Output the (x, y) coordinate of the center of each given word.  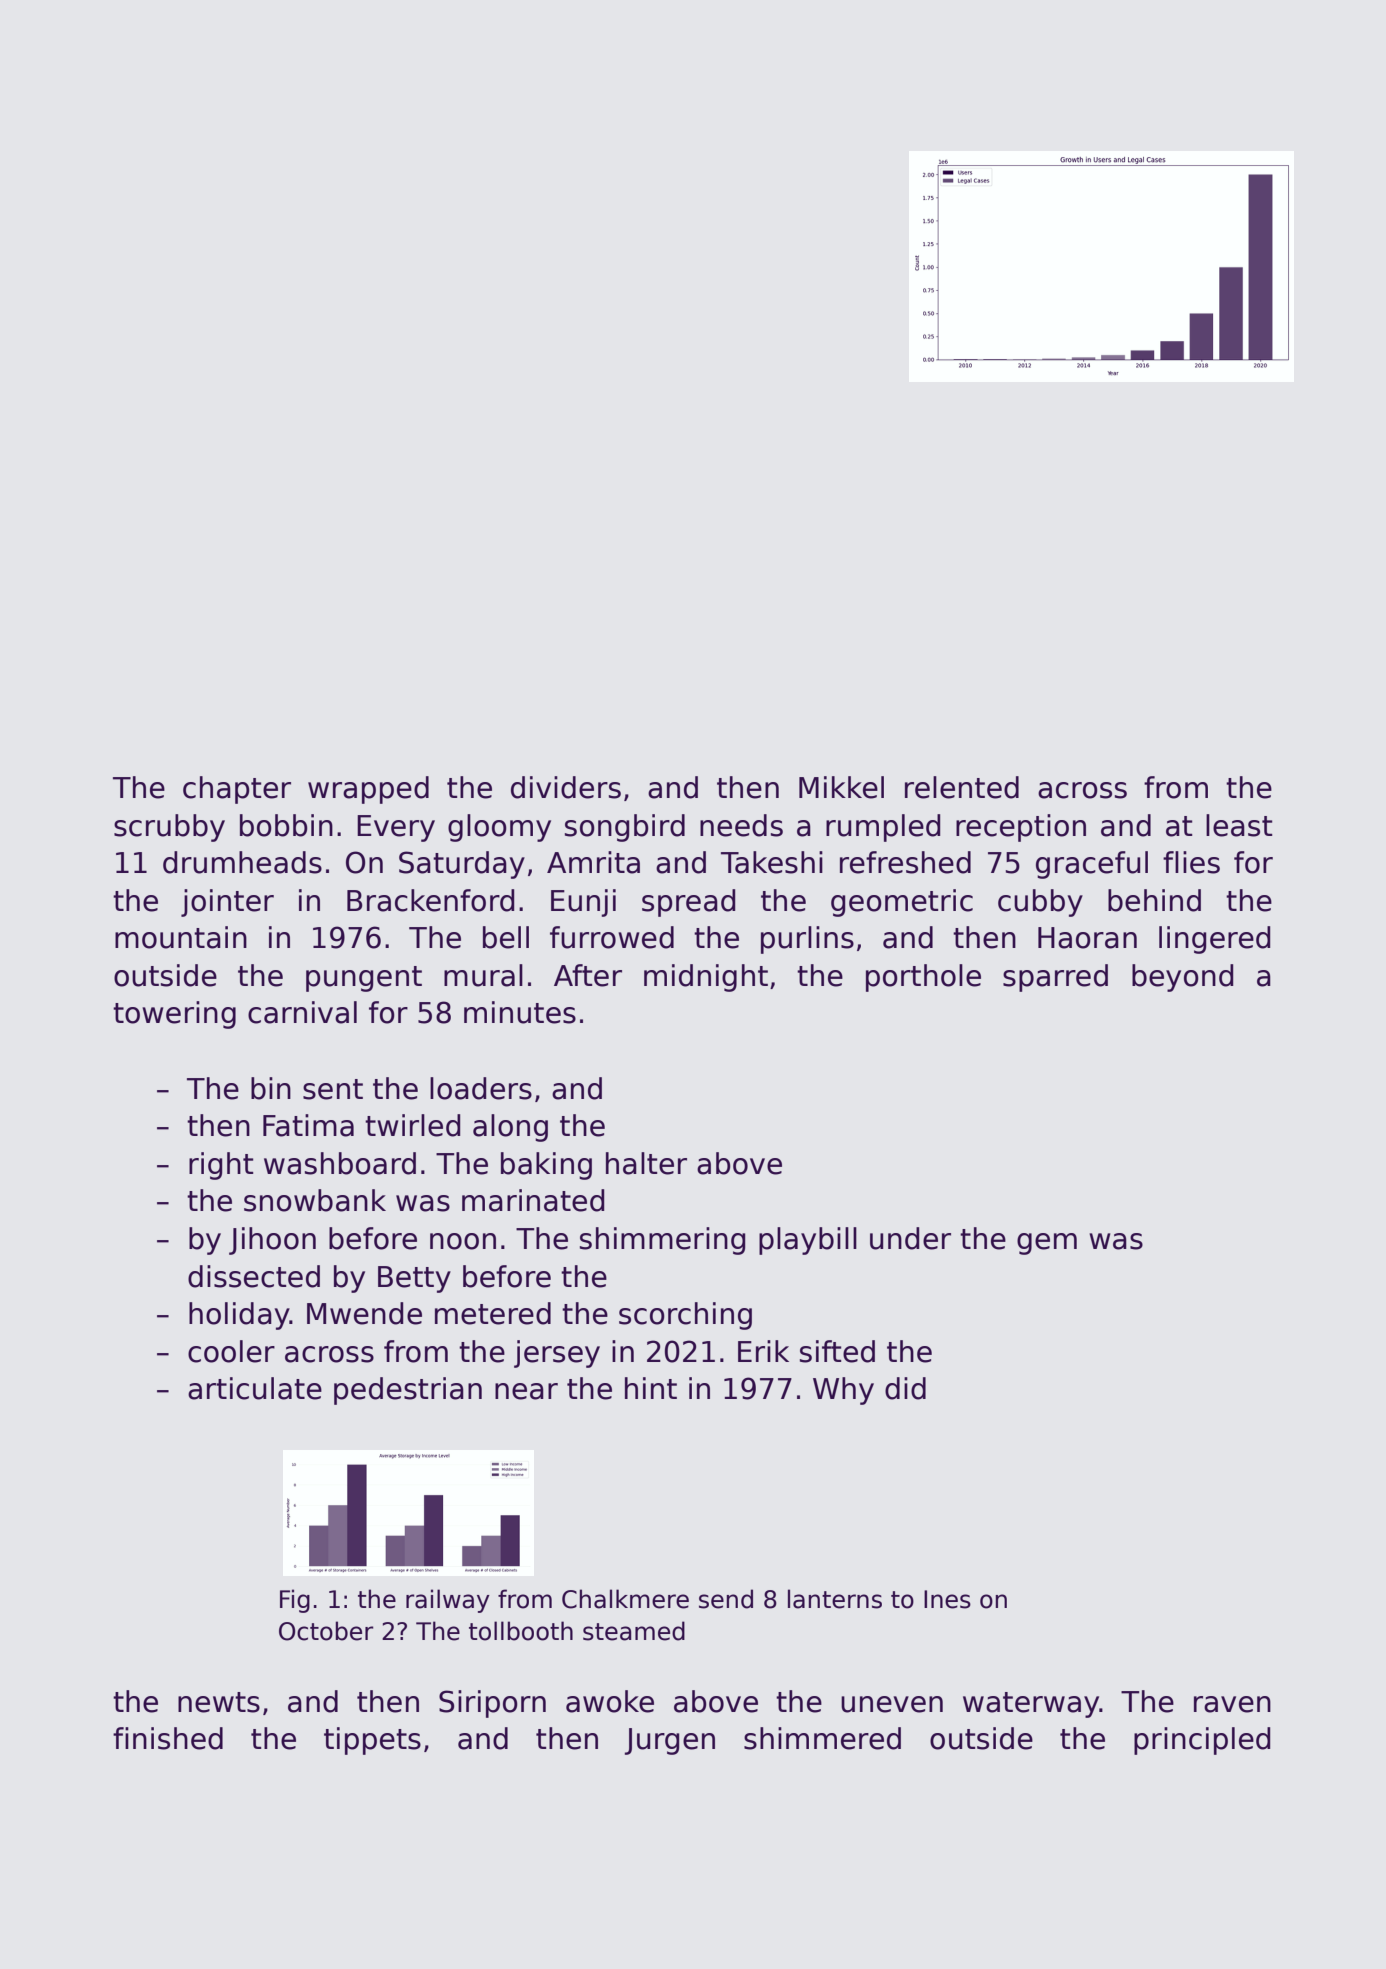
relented (962, 787)
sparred (1055, 978)
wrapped (368, 790)
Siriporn (492, 1704)
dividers (566, 787)
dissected (254, 1276)
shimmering (662, 1241)
